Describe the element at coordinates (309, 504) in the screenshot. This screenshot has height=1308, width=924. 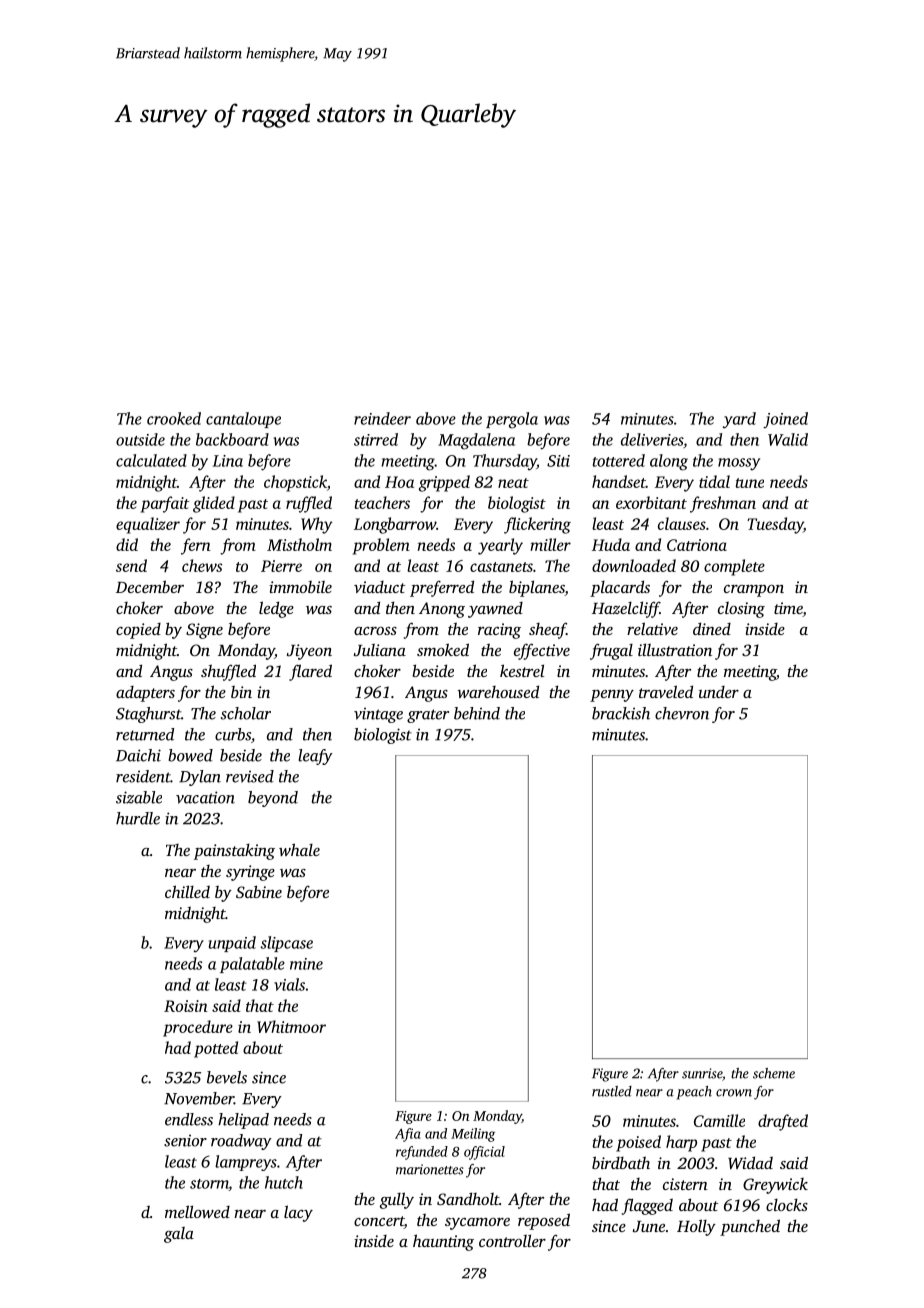
I see `ruffled` at that location.
